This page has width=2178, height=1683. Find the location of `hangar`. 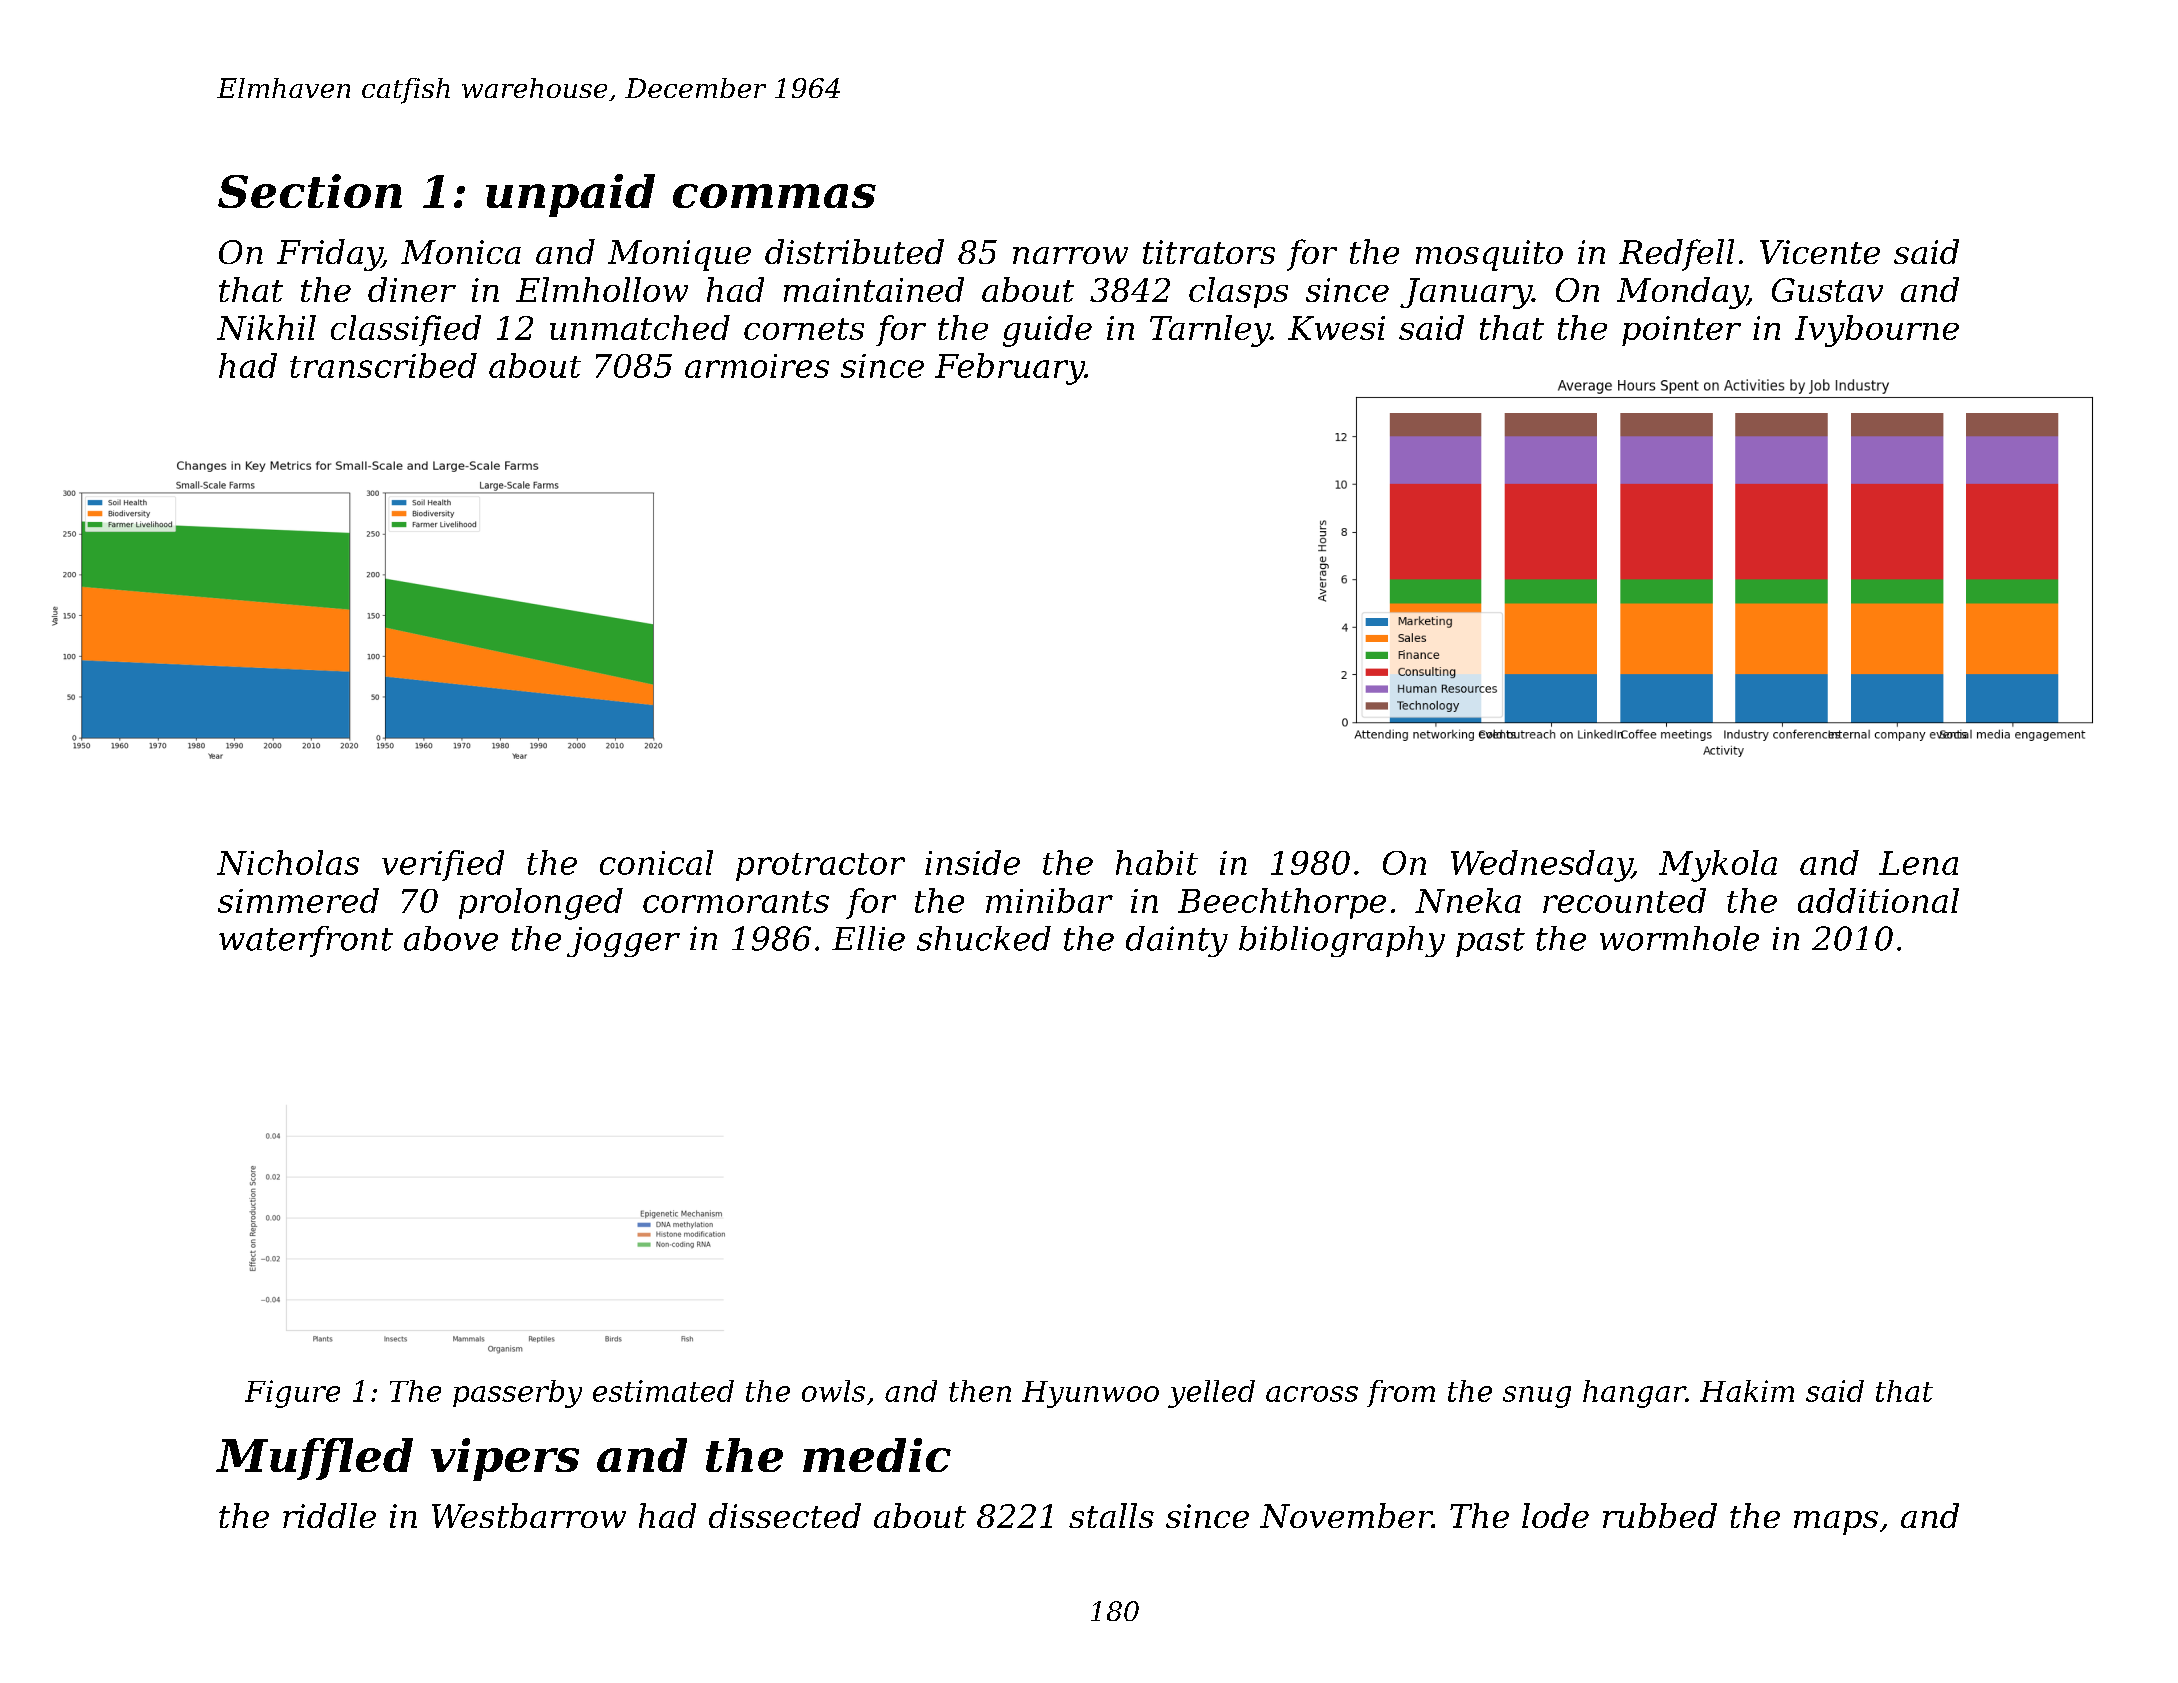

hangar is located at coordinates (1634, 1394).
